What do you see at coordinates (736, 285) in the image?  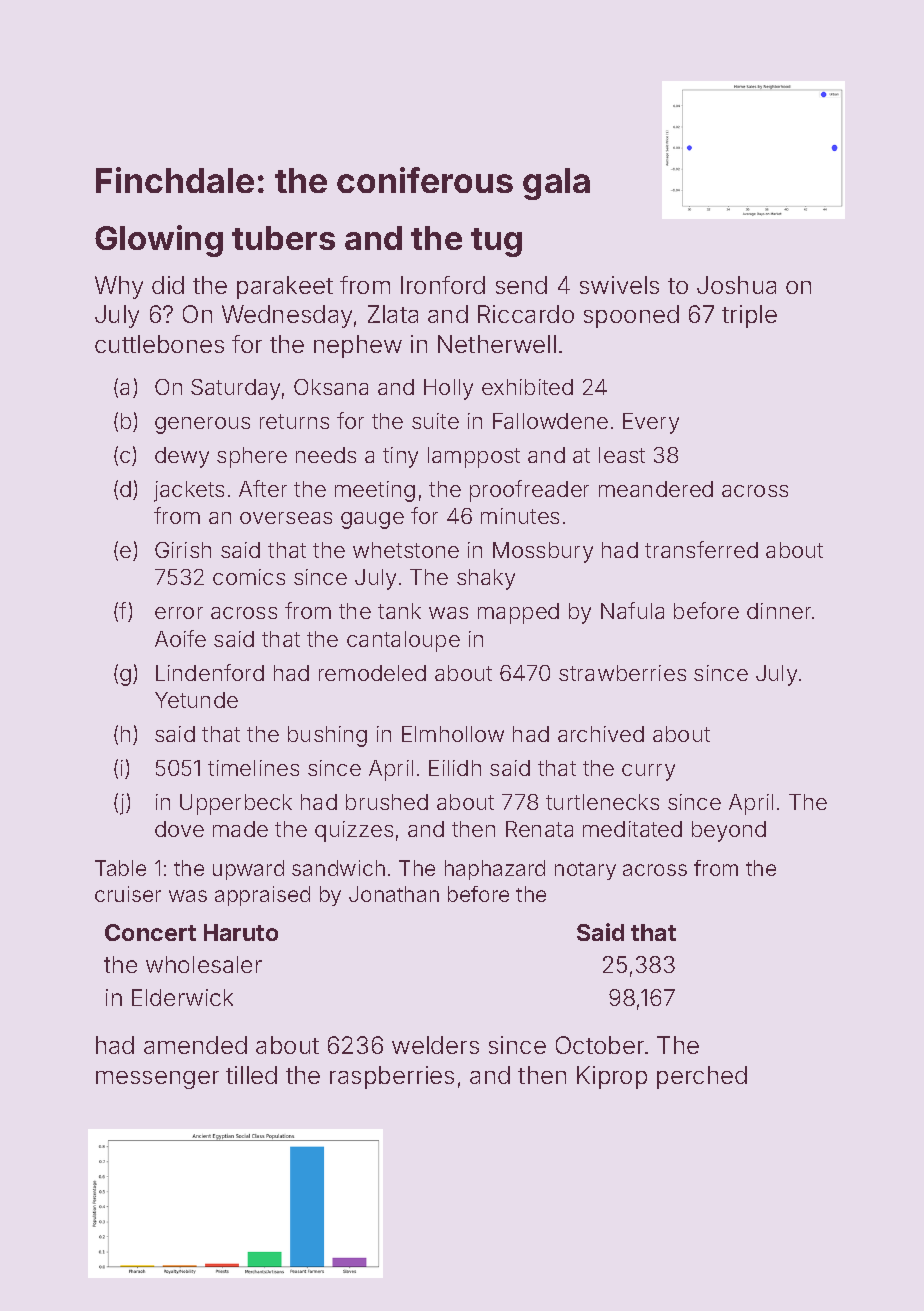 I see `Joshua` at bounding box center [736, 285].
